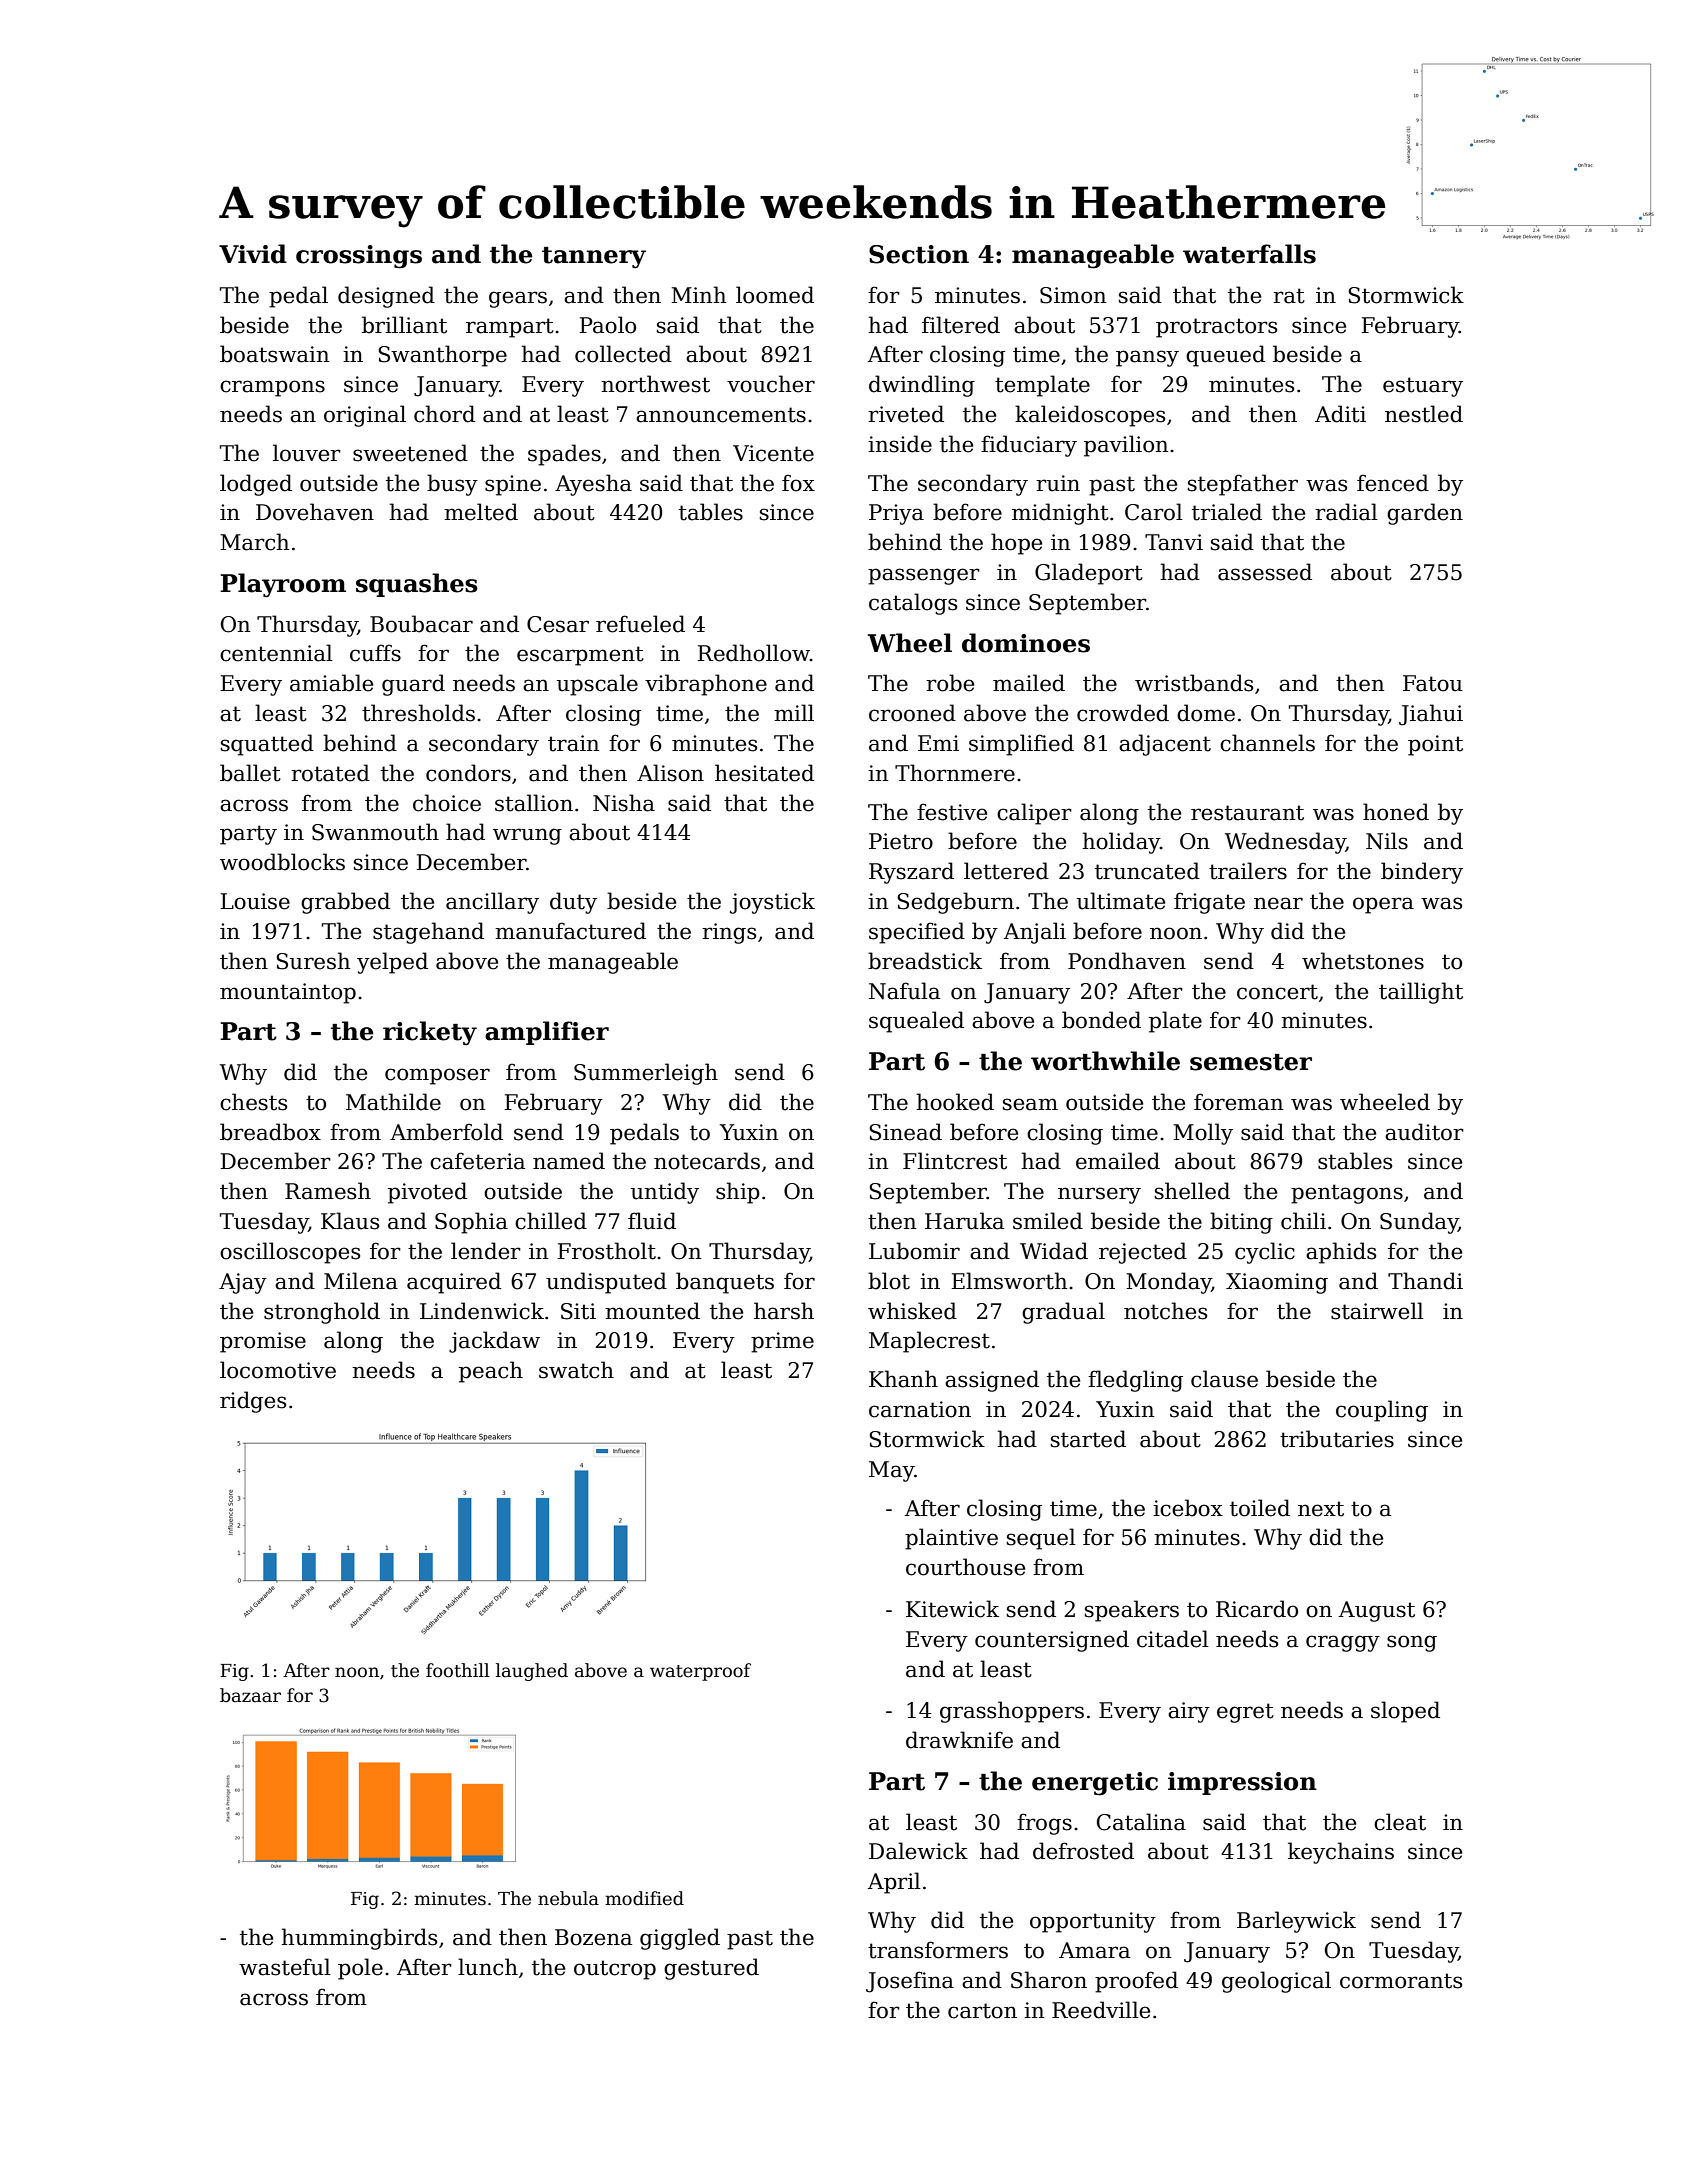  I want to click on brilliant, so click(404, 325).
